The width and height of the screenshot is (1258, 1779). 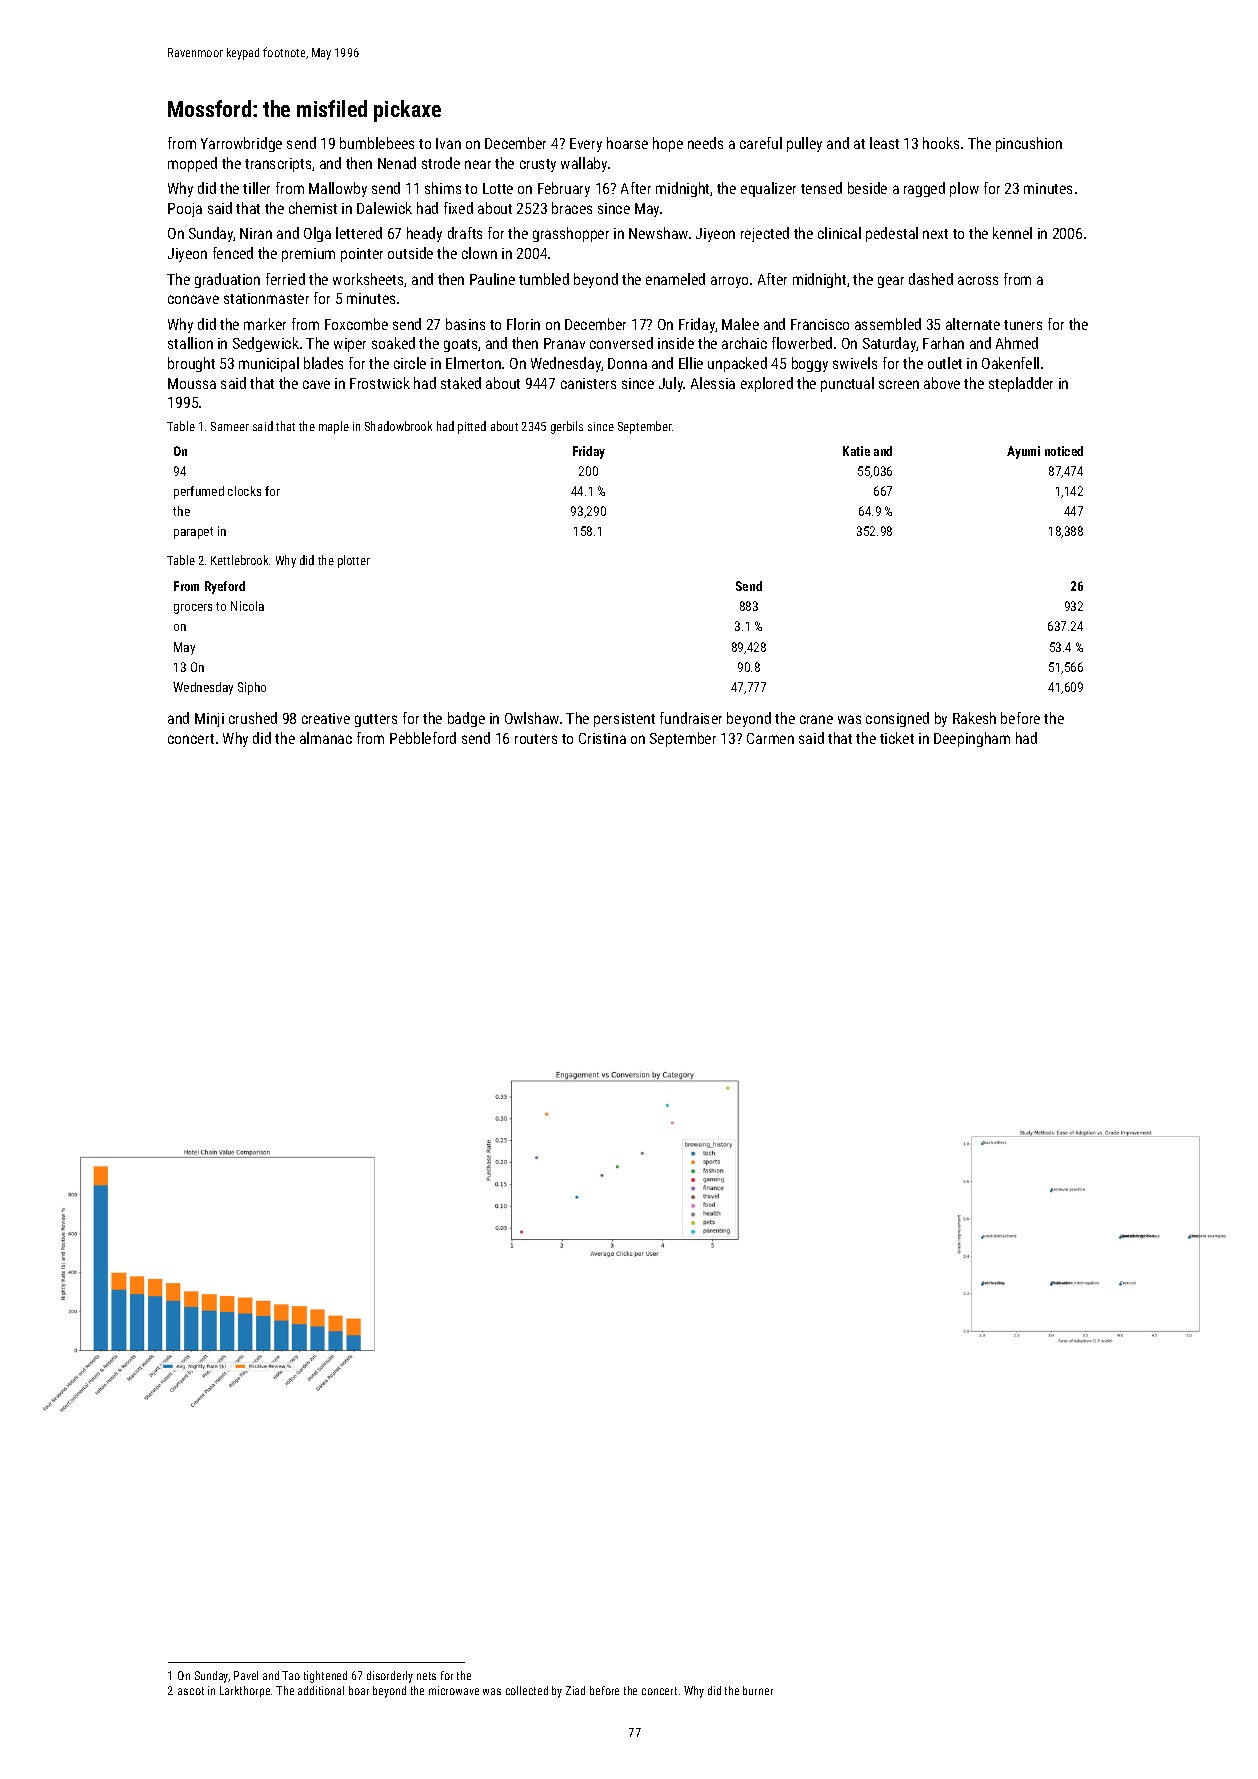 I want to click on Yarrowbridge, so click(x=241, y=144).
